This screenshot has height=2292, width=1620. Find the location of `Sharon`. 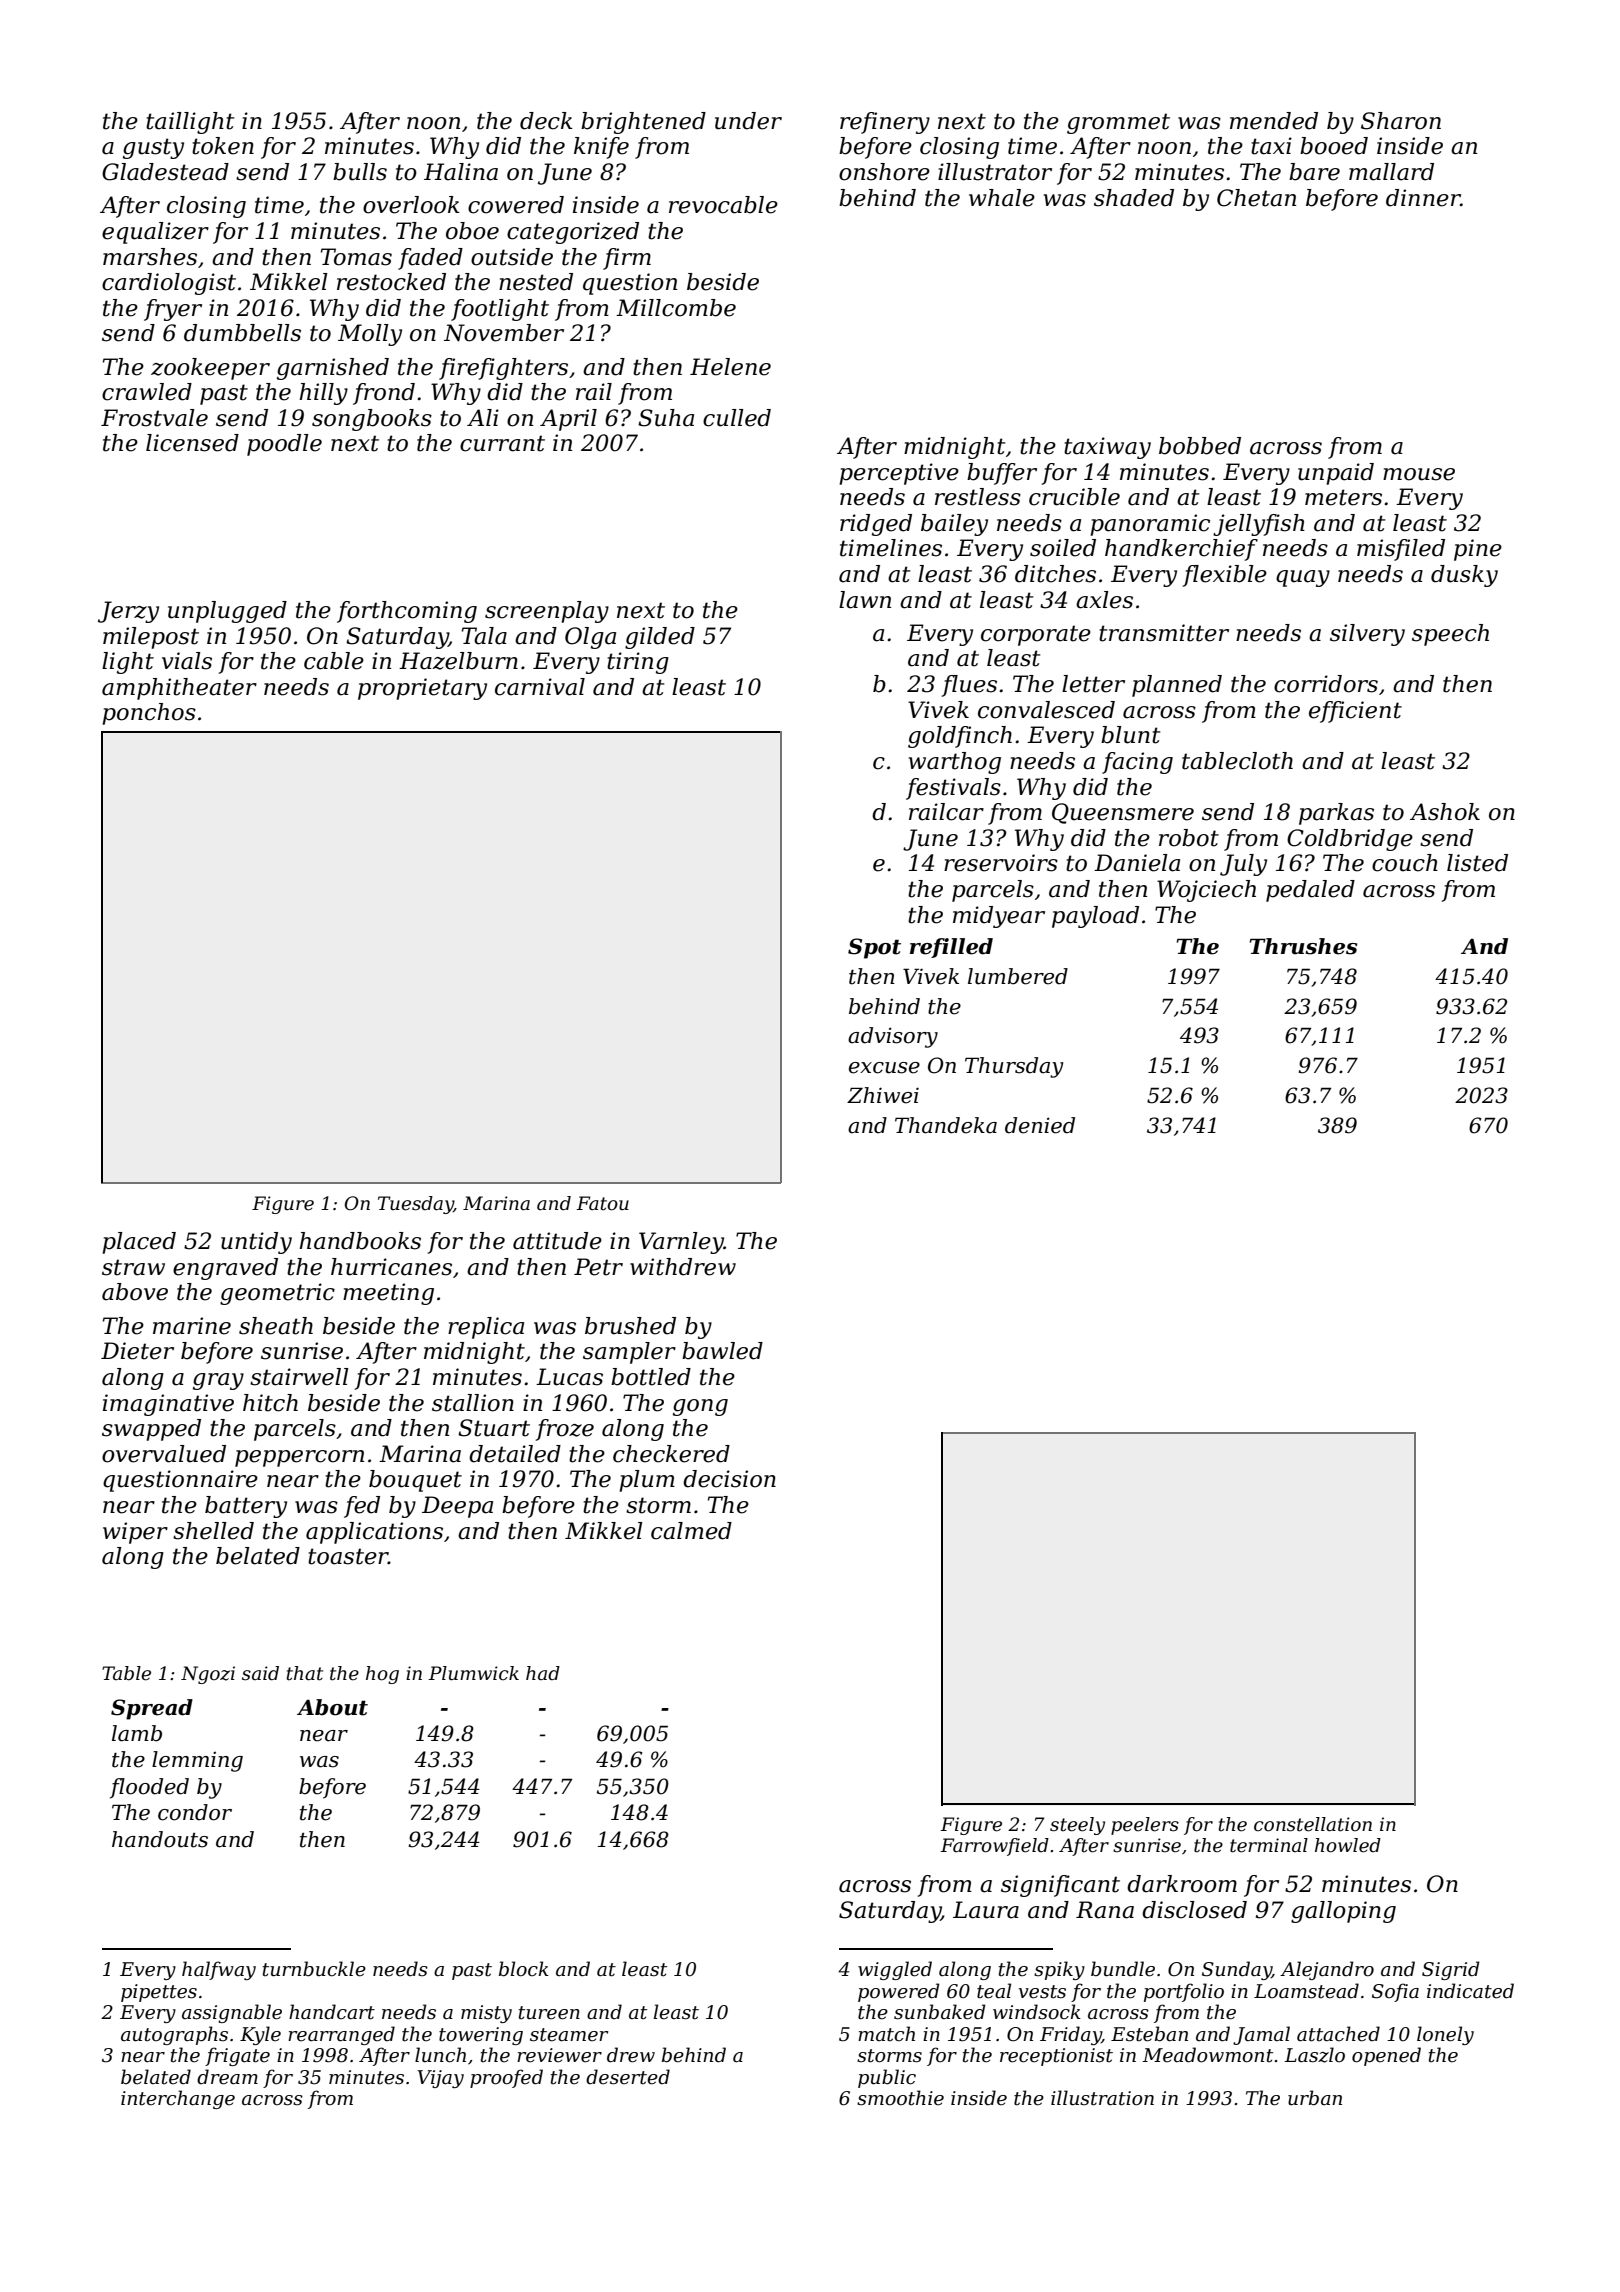

Sharon is located at coordinates (1401, 121).
